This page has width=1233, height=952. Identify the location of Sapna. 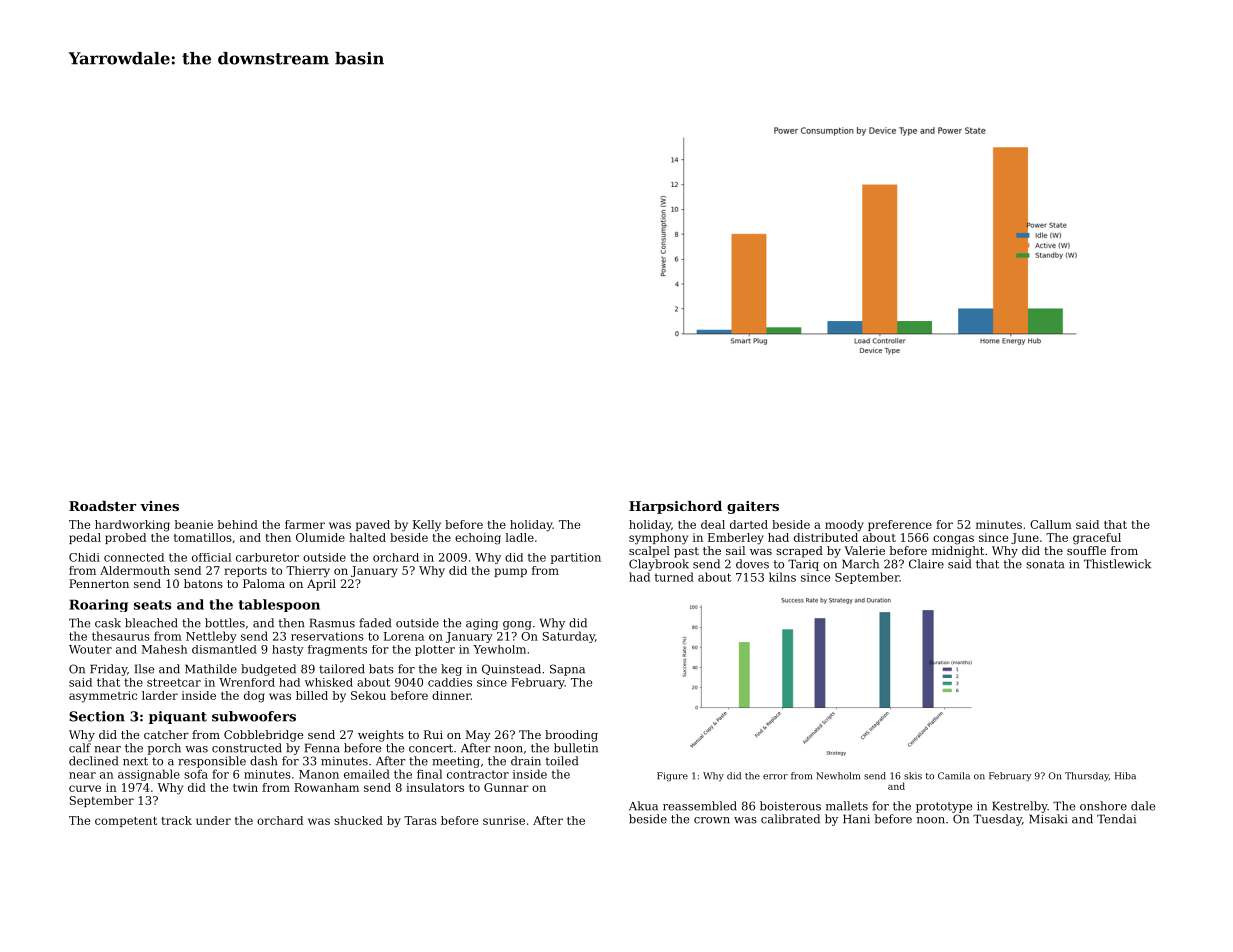
(567, 670).
